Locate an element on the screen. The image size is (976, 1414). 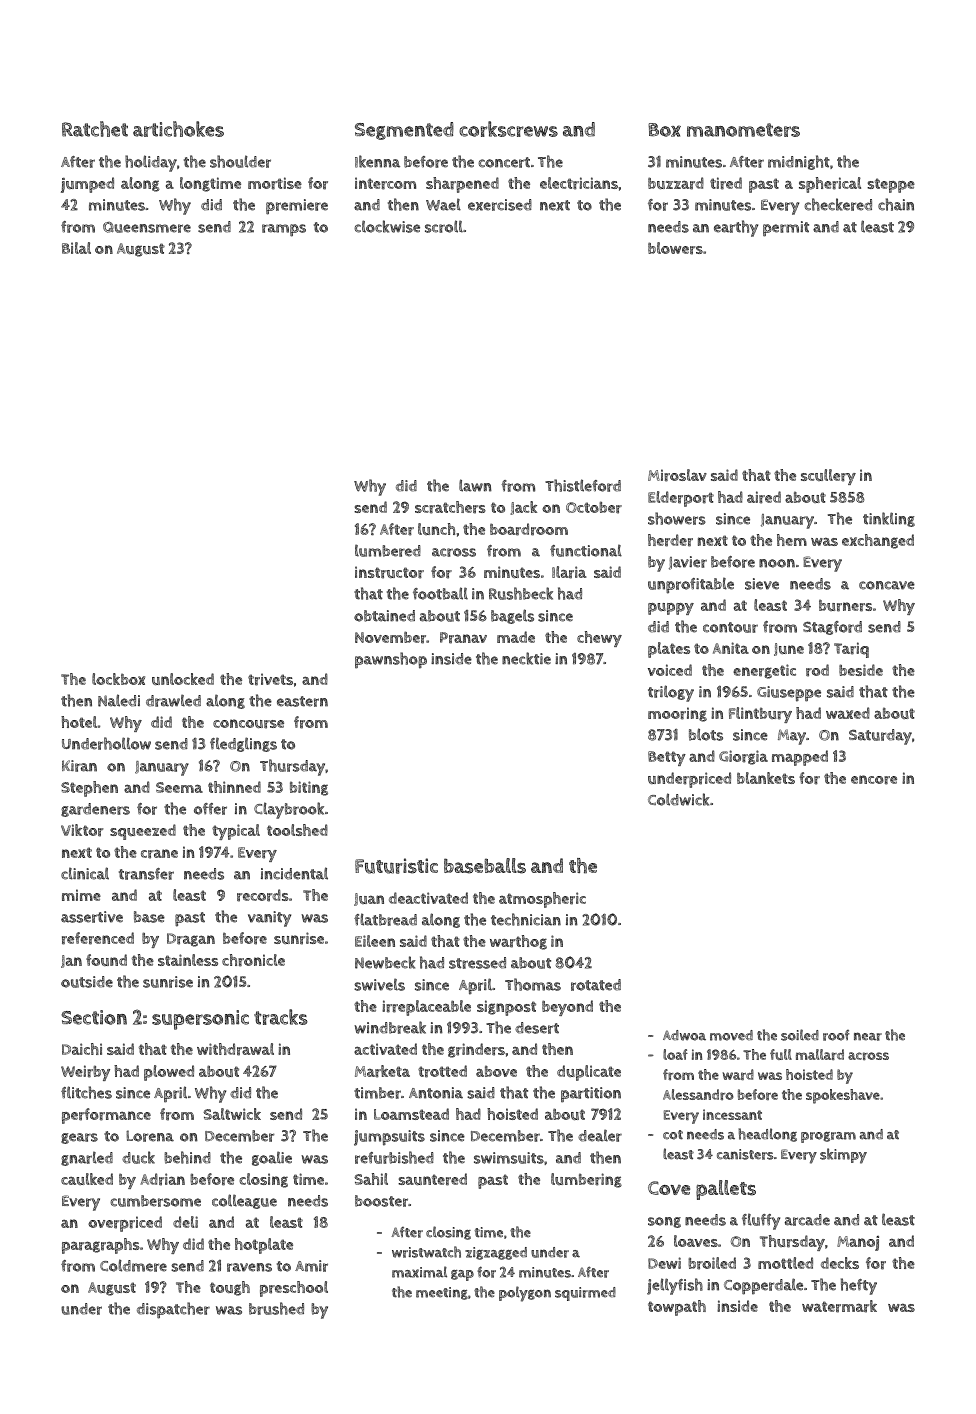
premiere is located at coordinates (297, 207).
